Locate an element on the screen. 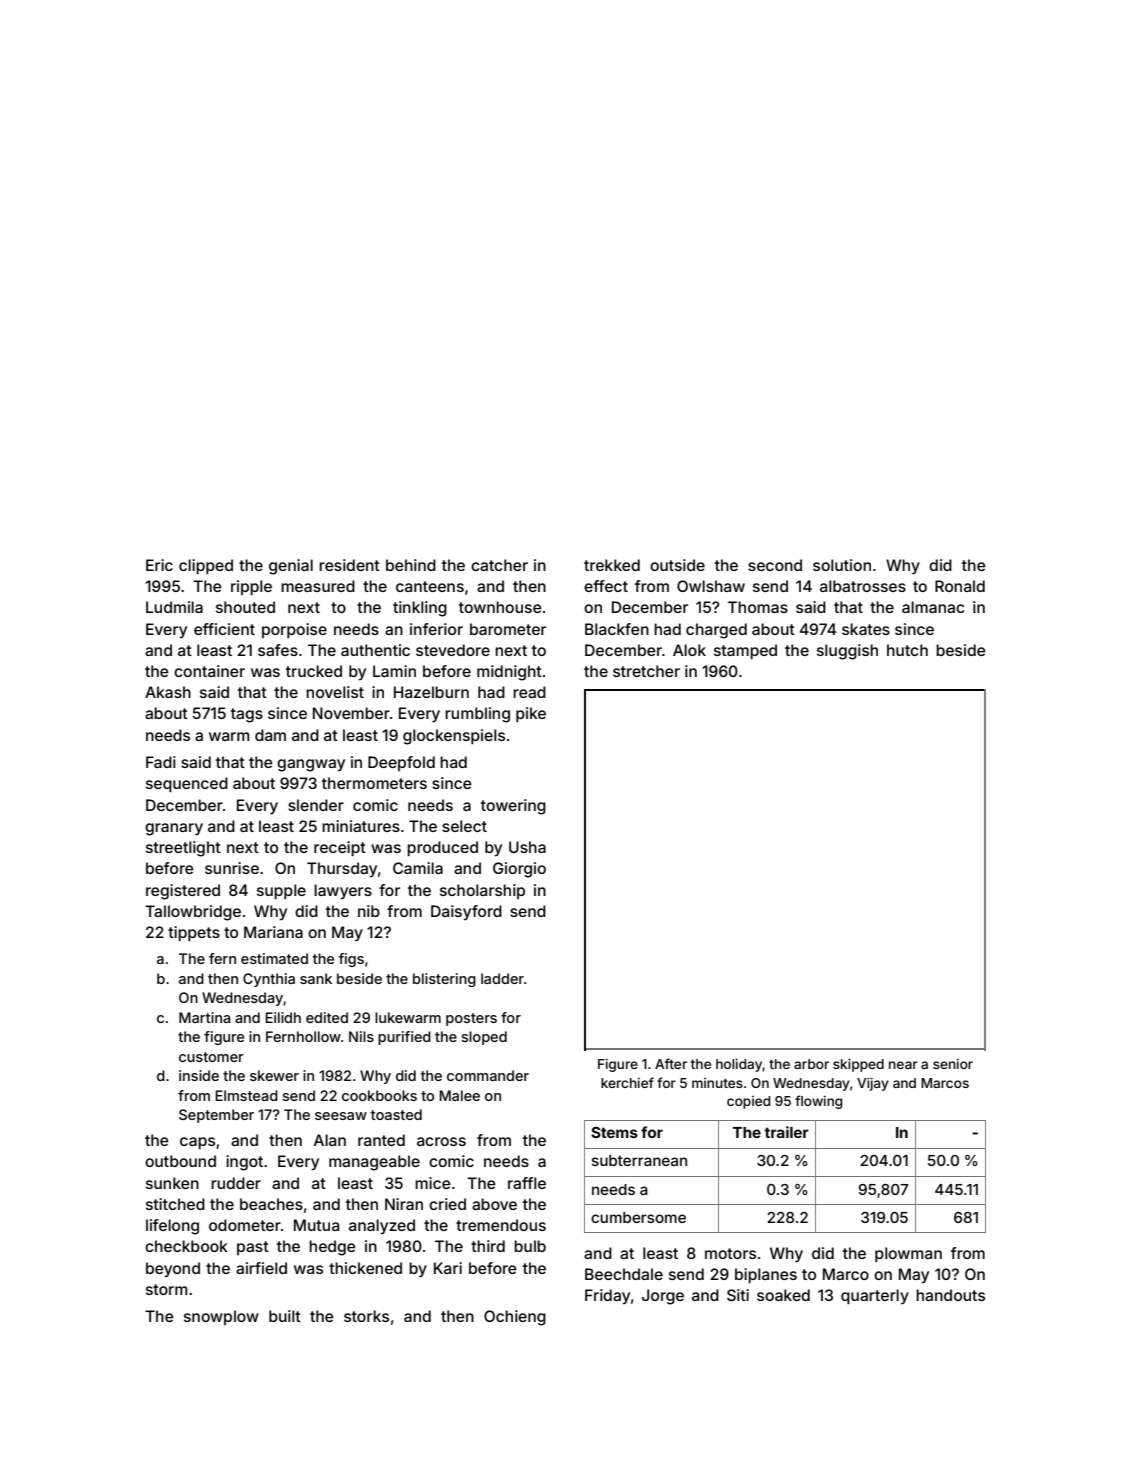  supple is located at coordinates (281, 891).
